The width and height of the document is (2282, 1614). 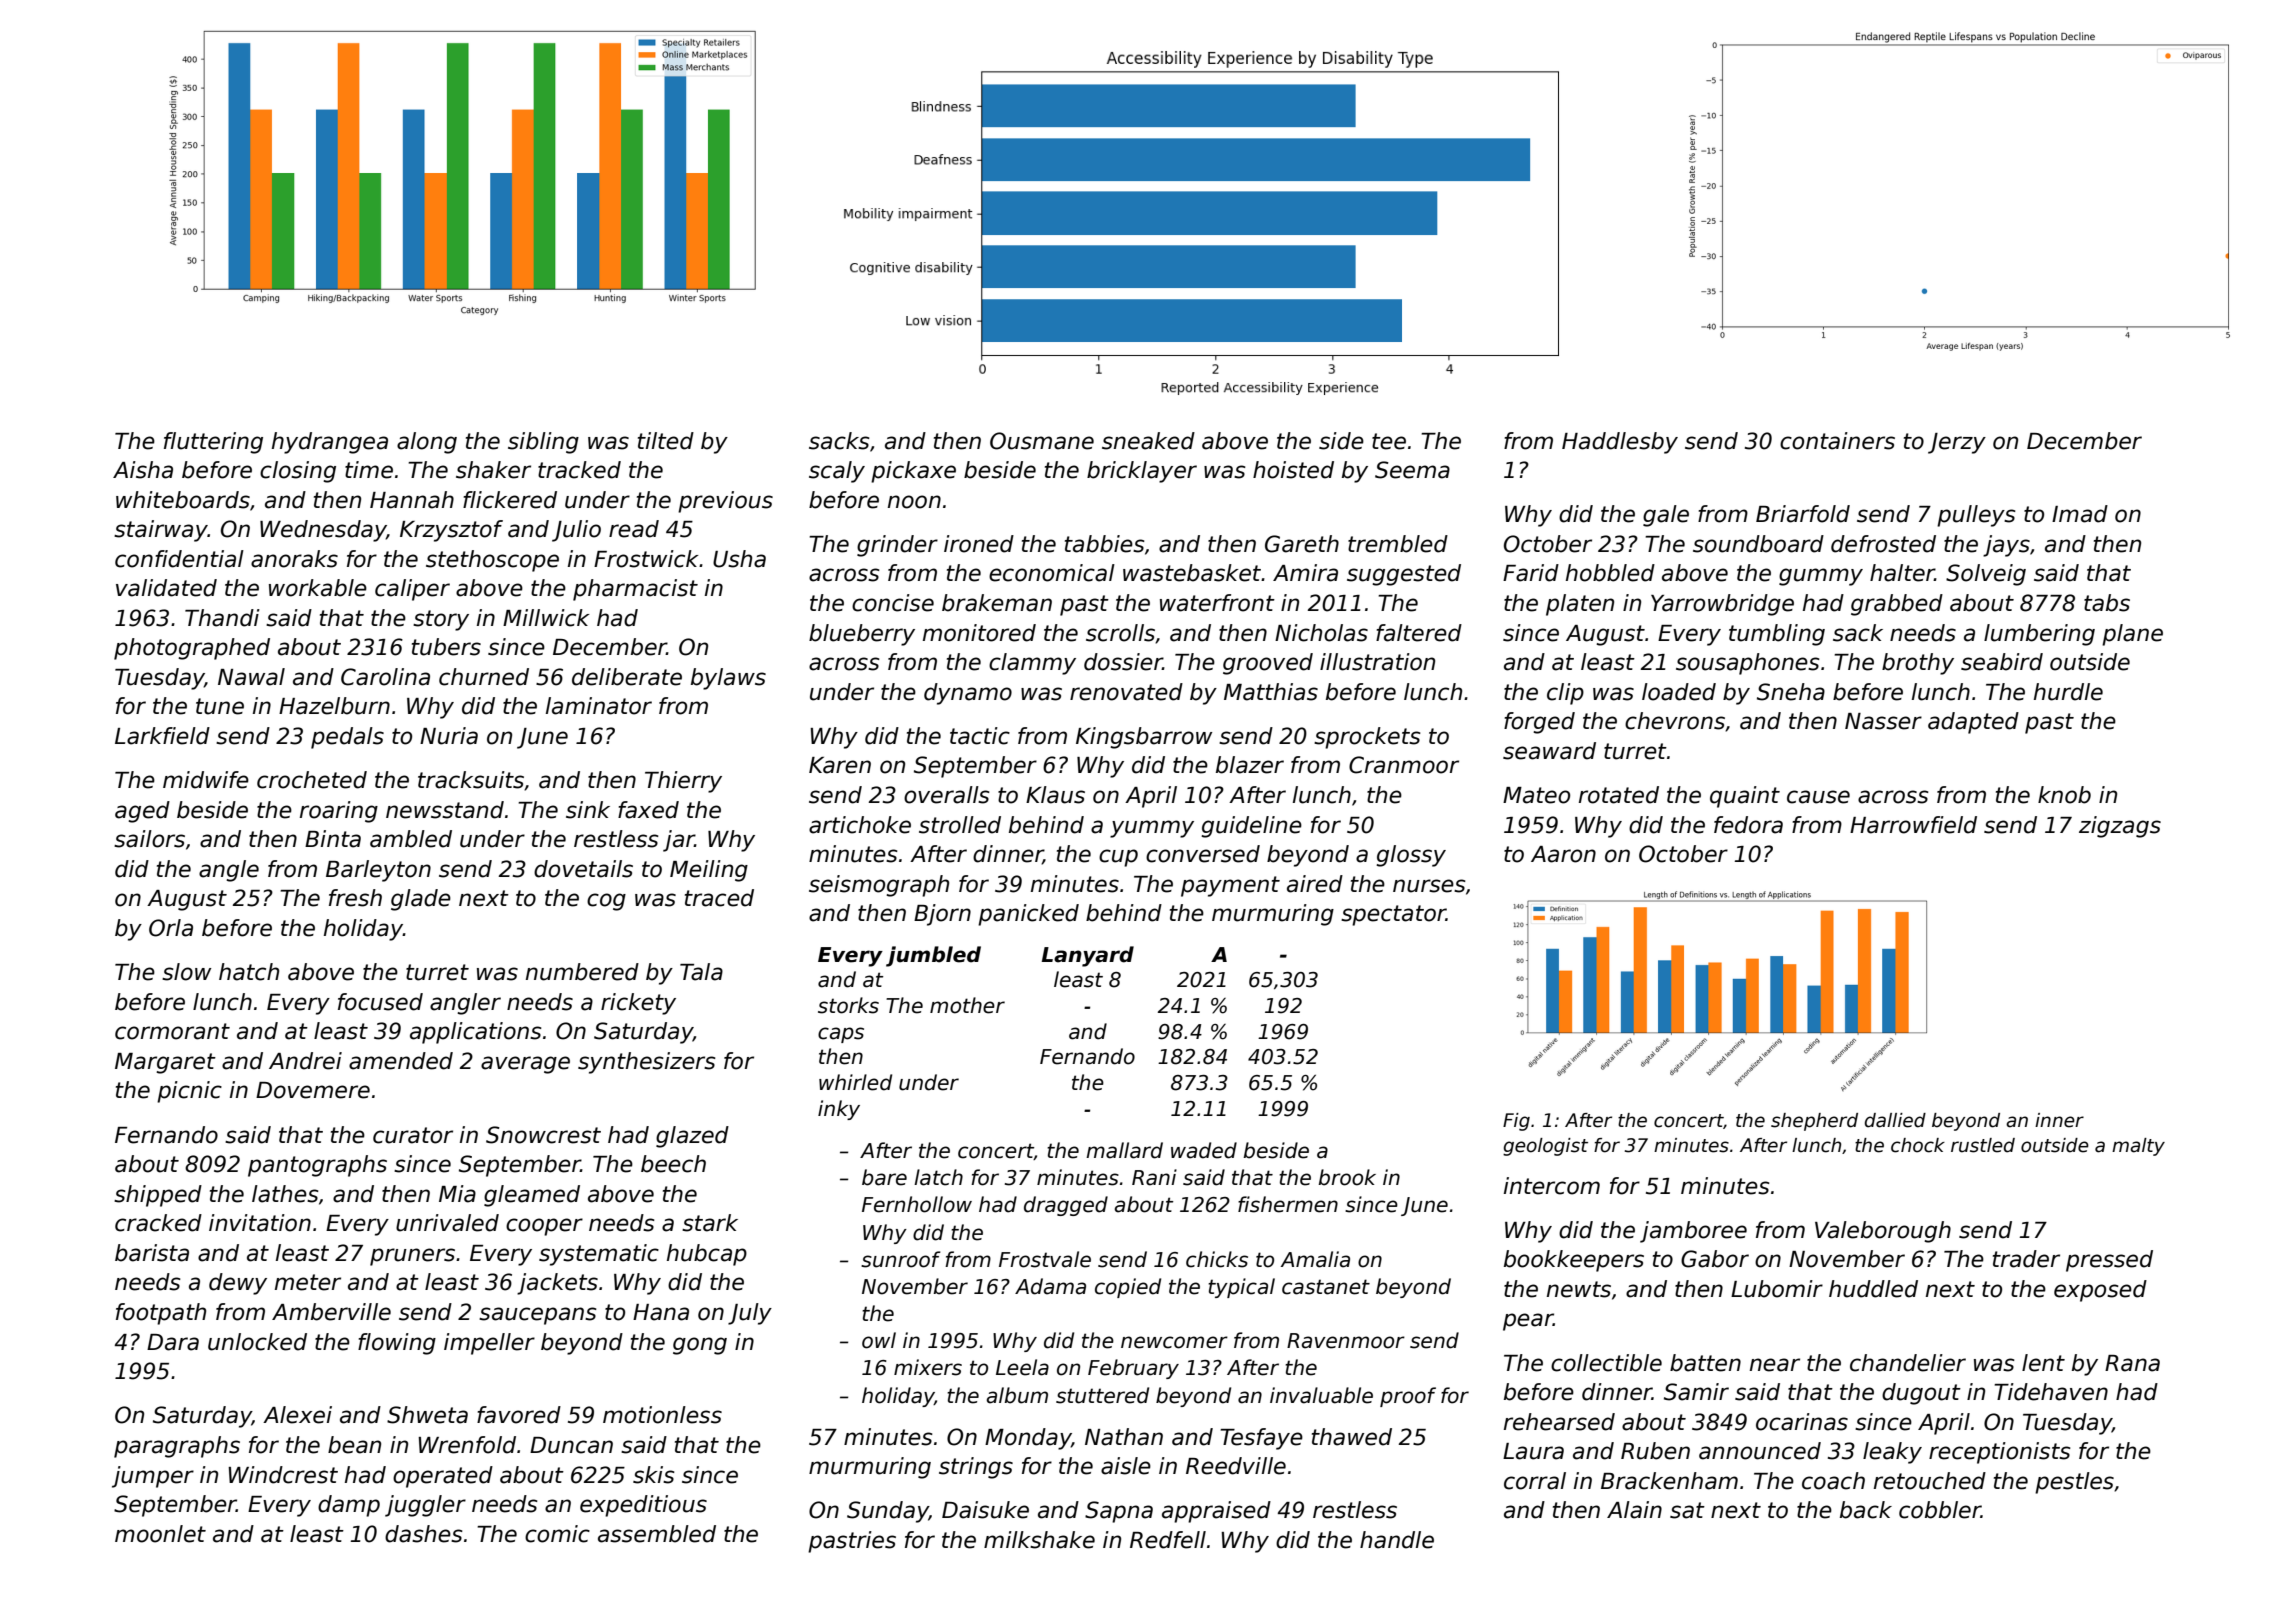 I want to click on gleamed, so click(x=532, y=1196).
